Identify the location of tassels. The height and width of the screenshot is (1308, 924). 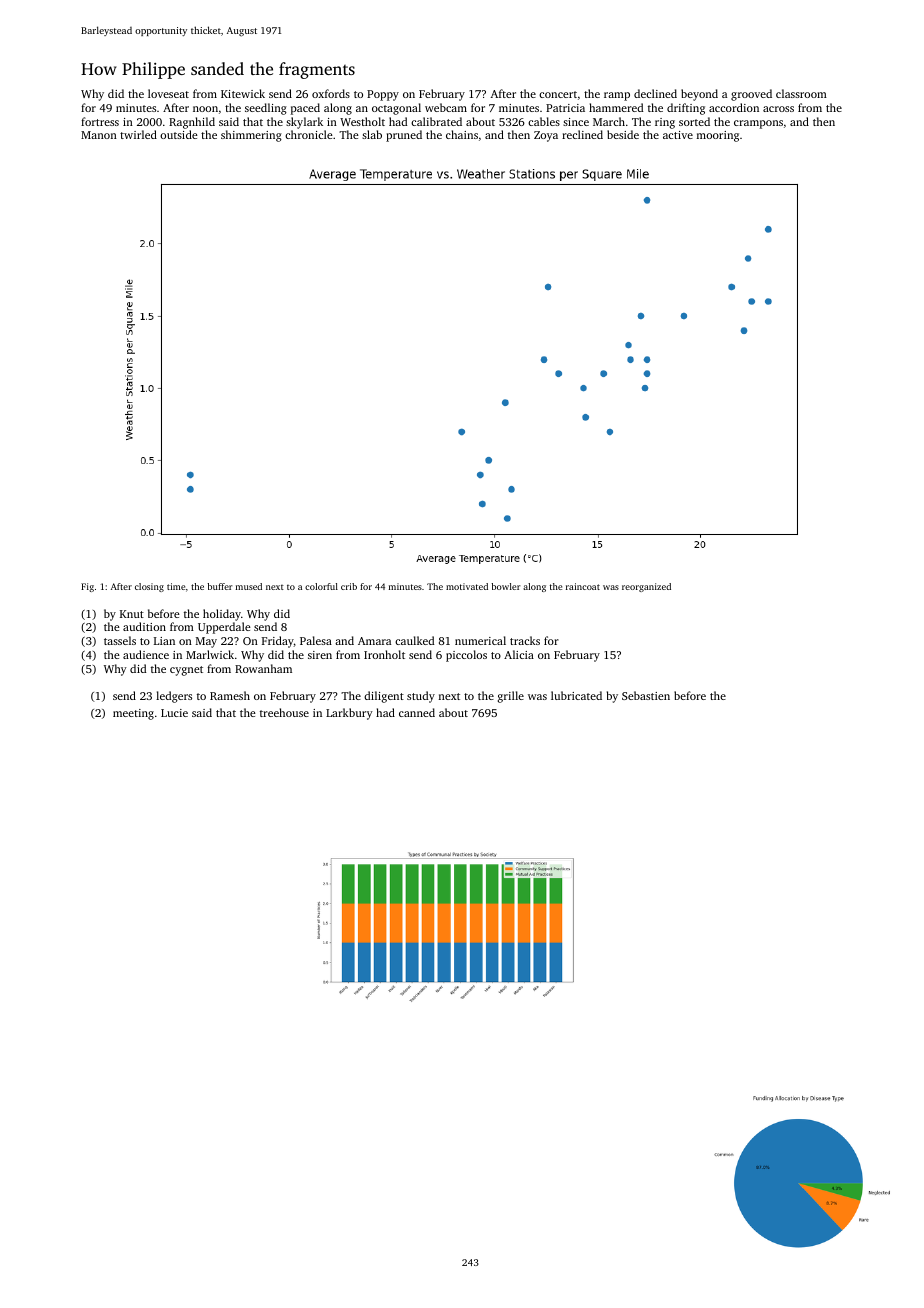
(120, 640).
